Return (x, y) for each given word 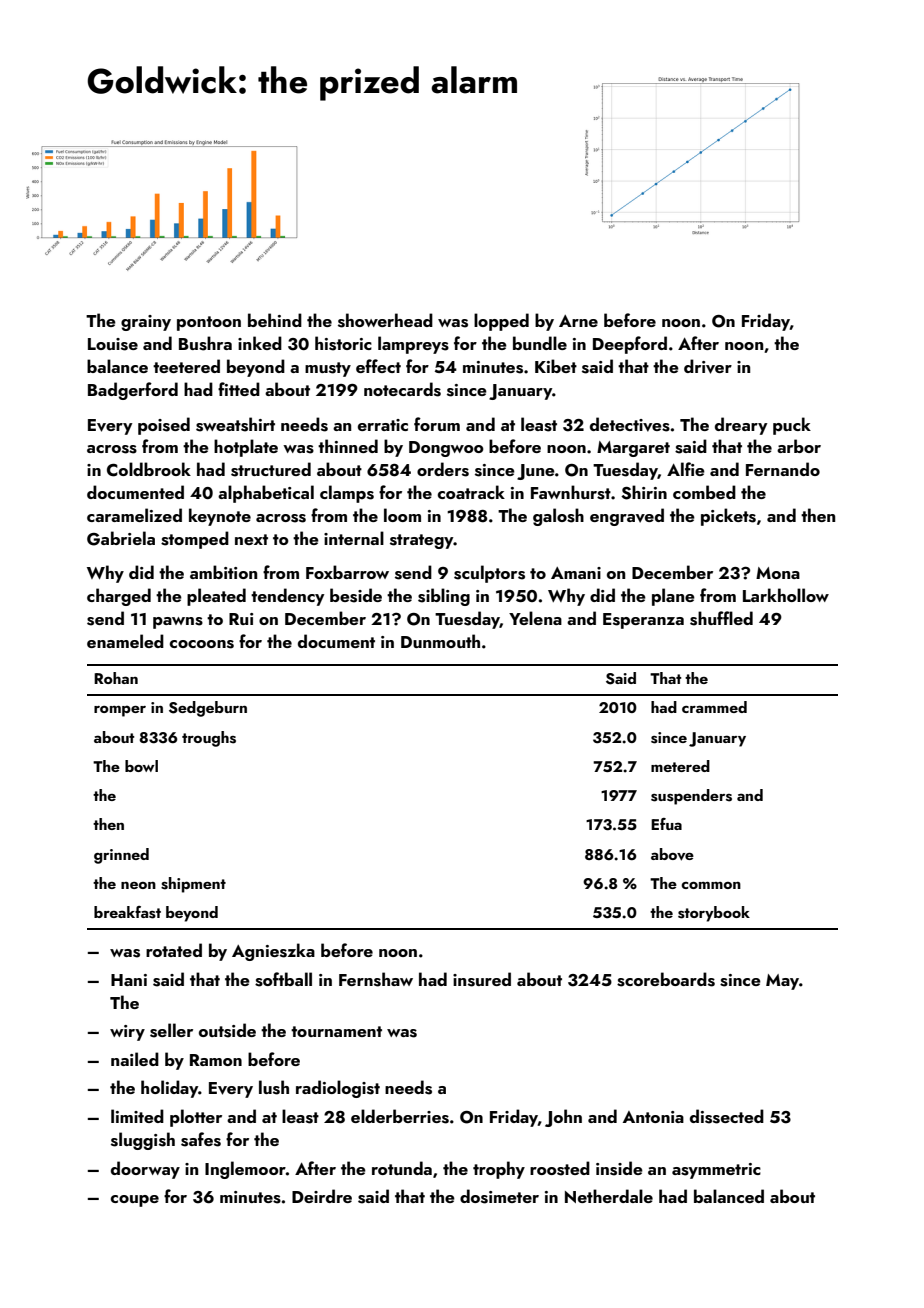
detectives (630, 424)
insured (482, 979)
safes (201, 1139)
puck (792, 426)
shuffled (721, 618)
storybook (714, 914)
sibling (444, 597)
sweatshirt (235, 424)
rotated (174, 950)
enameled (125, 641)
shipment (193, 885)
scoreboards (666, 979)
